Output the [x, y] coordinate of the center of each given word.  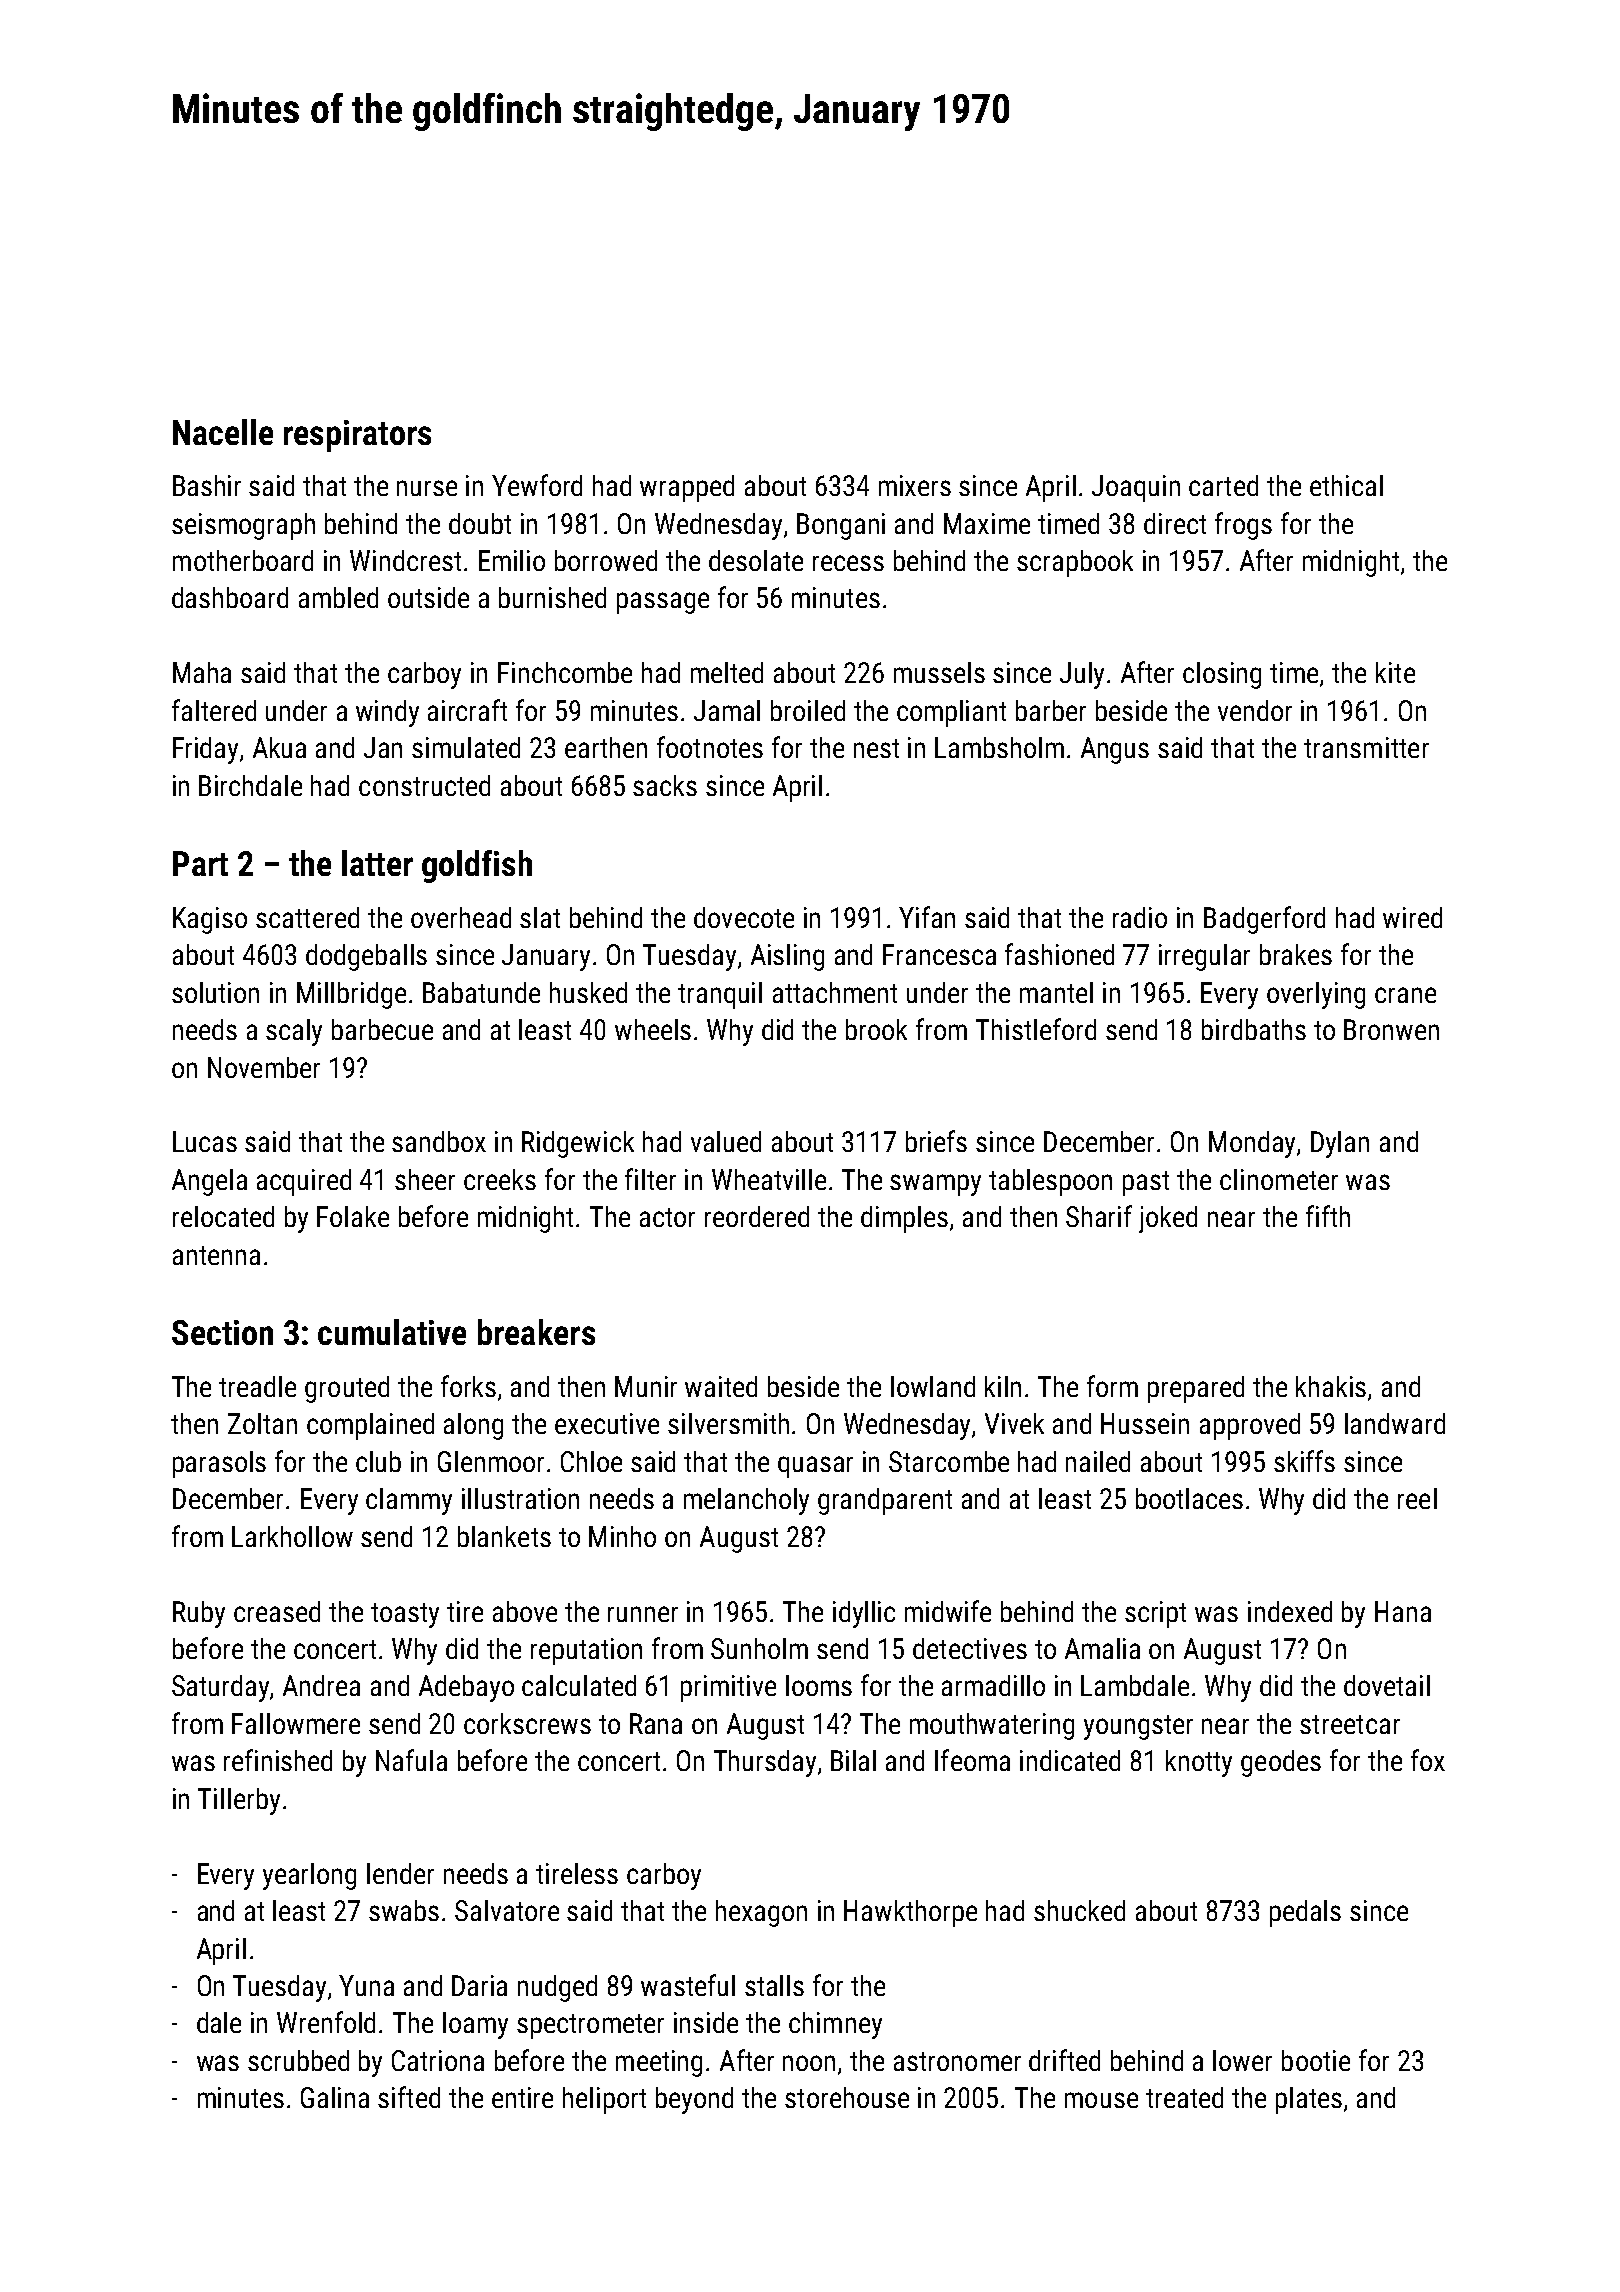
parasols [219, 1464]
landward [1395, 1423]
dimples [904, 1219]
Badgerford [1264, 920]
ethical [1346, 485]
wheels [653, 1029]
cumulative [392, 1332]
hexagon [761, 1913]
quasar [815, 1467]
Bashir [207, 485]
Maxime [987, 523]
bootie [1316, 2060]
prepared [1196, 1389]
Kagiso [210, 920]
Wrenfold [326, 2022]
